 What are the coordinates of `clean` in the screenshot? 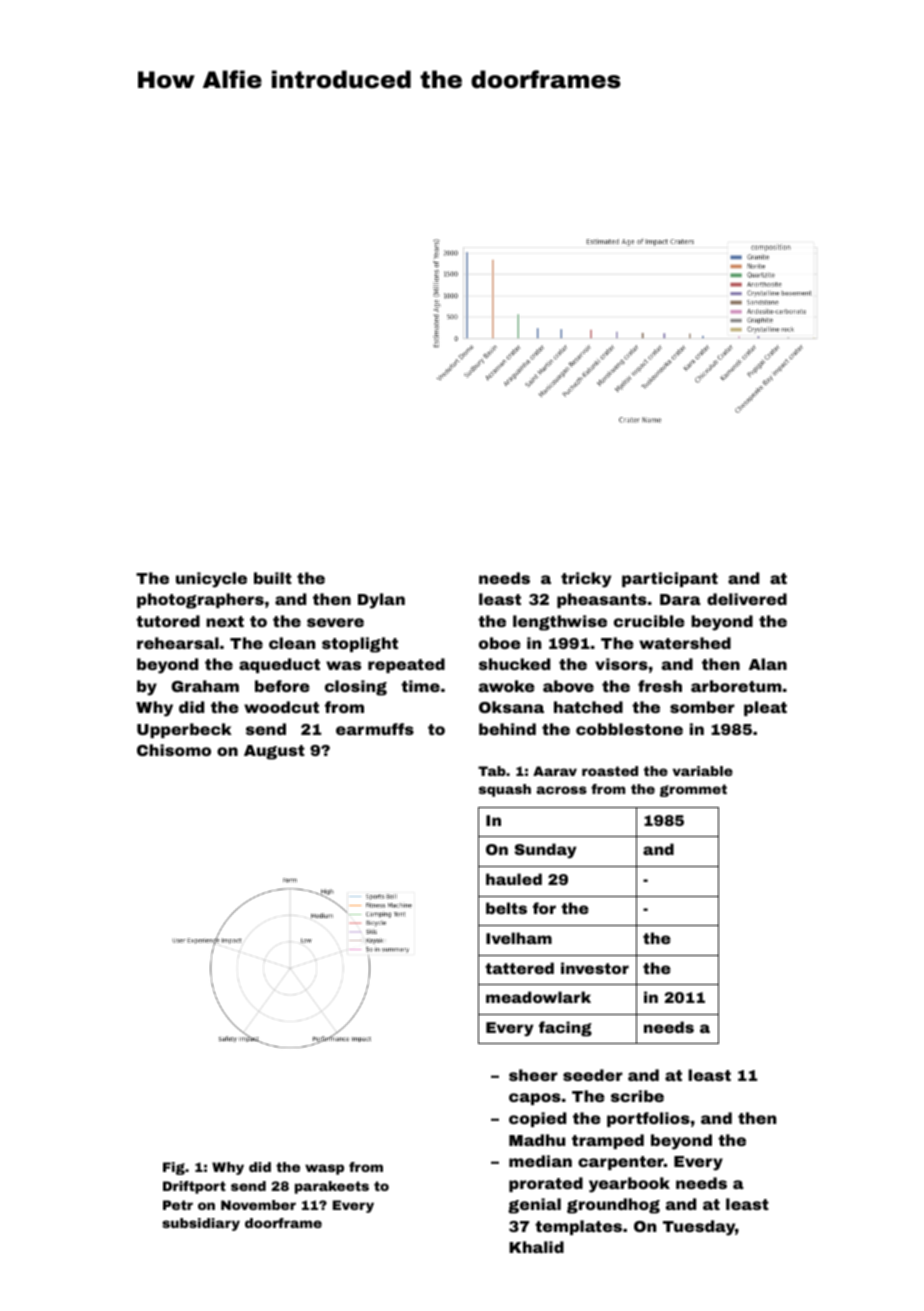 It's located at (292, 643).
